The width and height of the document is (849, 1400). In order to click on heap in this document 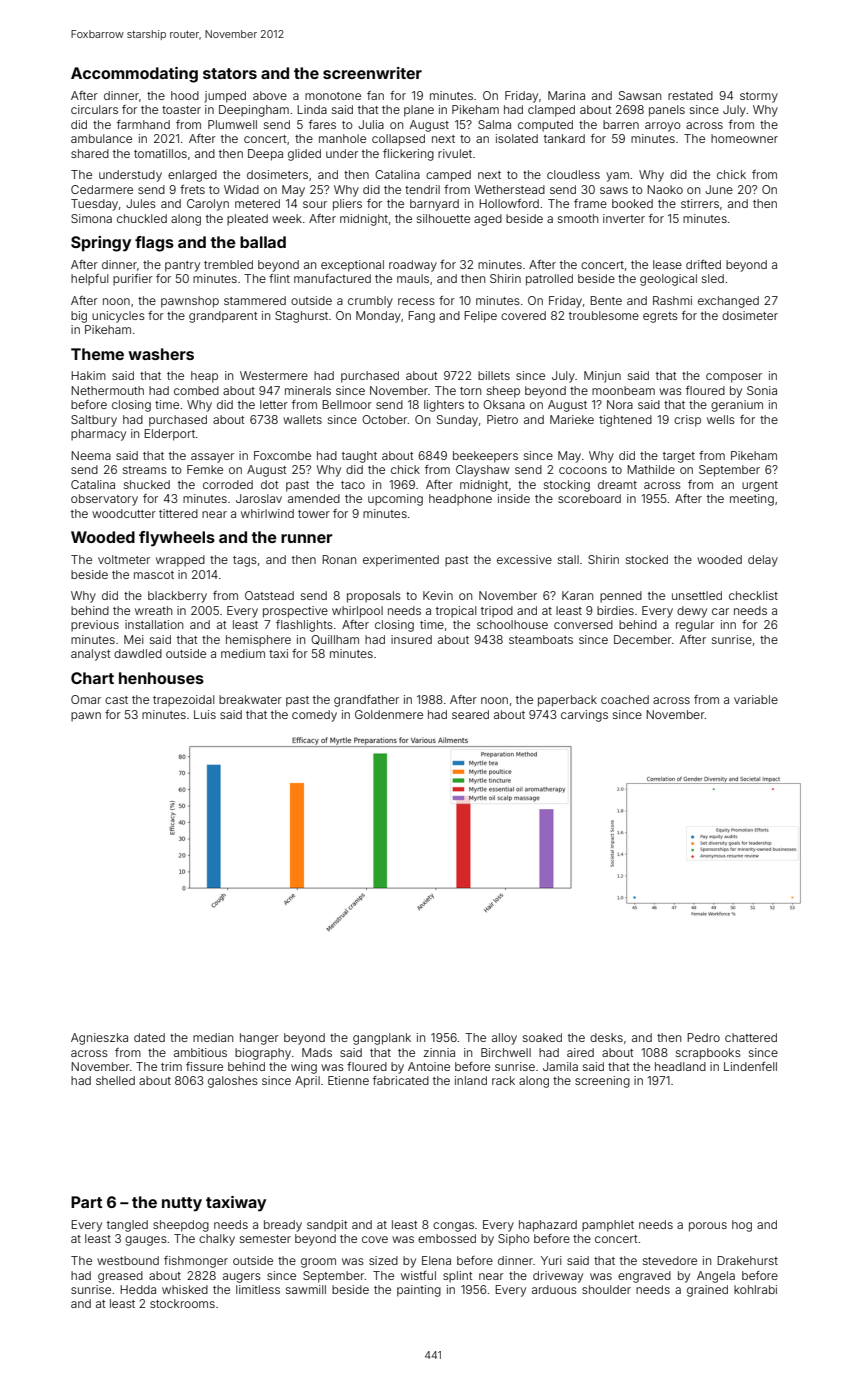, I will do `click(204, 377)`.
